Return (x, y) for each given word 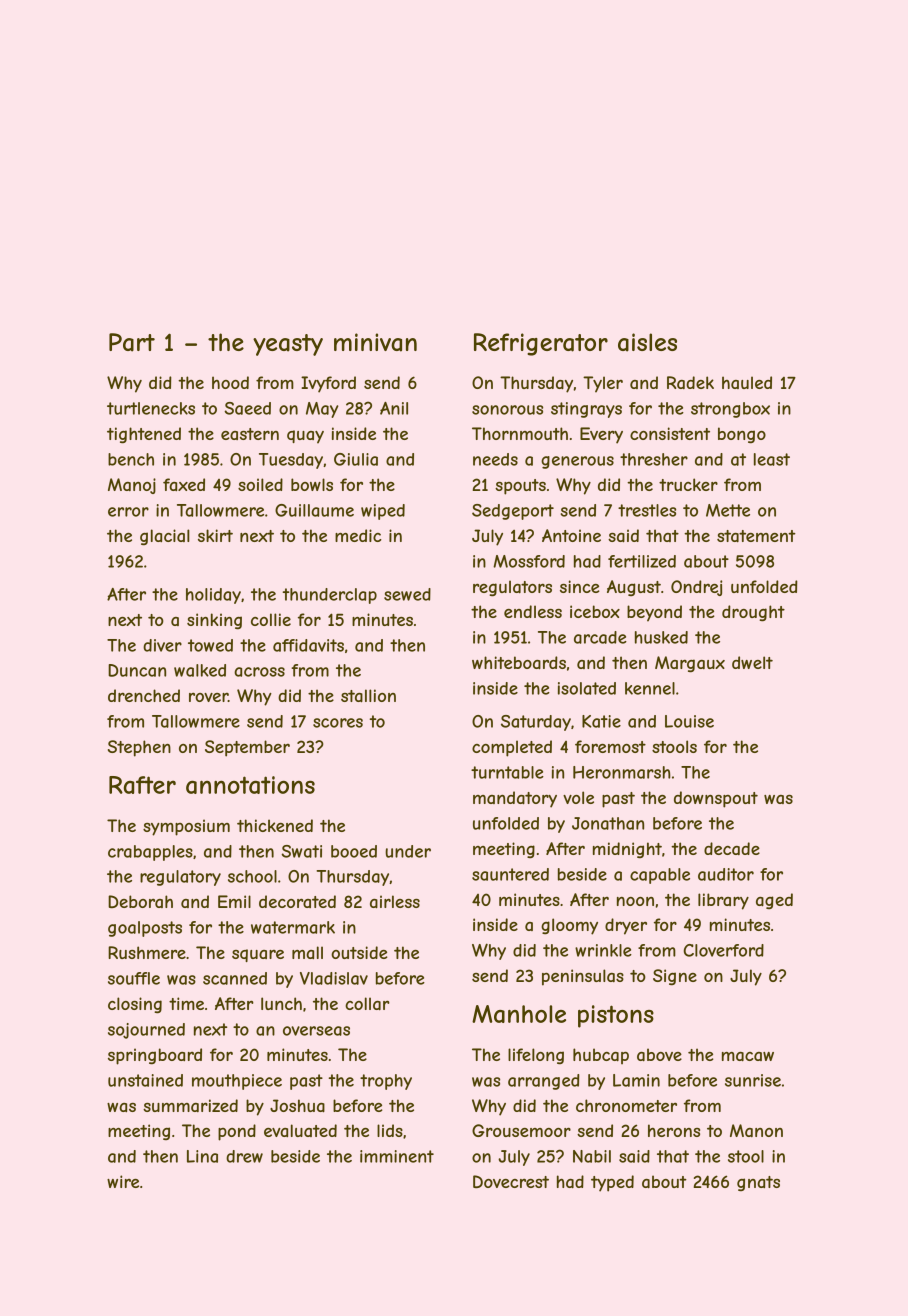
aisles (647, 342)
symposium (186, 827)
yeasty (288, 345)
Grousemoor (521, 1130)
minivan (375, 342)
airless (395, 901)
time (186, 1003)
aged (774, 901)
